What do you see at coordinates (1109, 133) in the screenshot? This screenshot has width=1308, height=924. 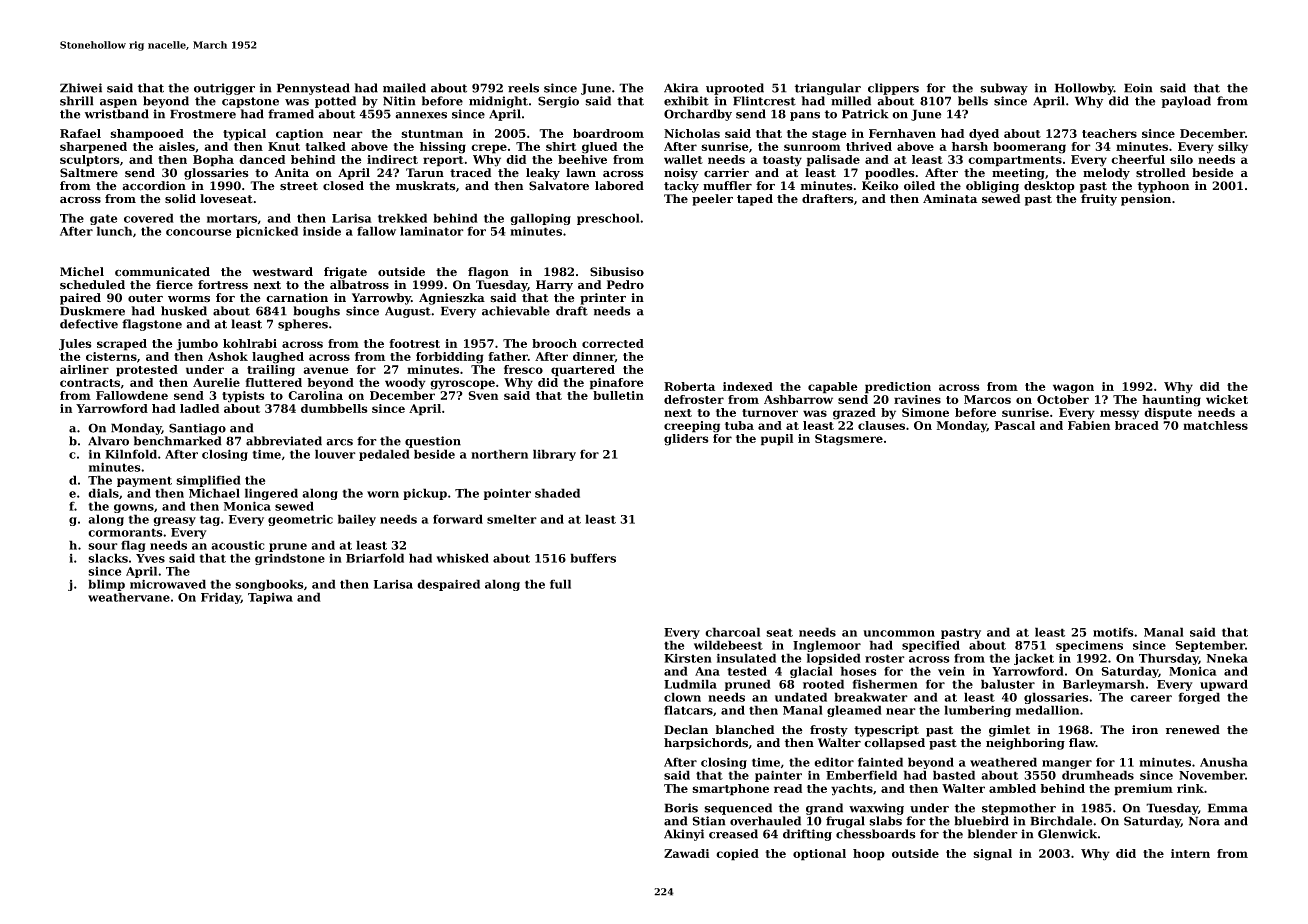 I see `teachers` at bounding box center [1109, 133].
